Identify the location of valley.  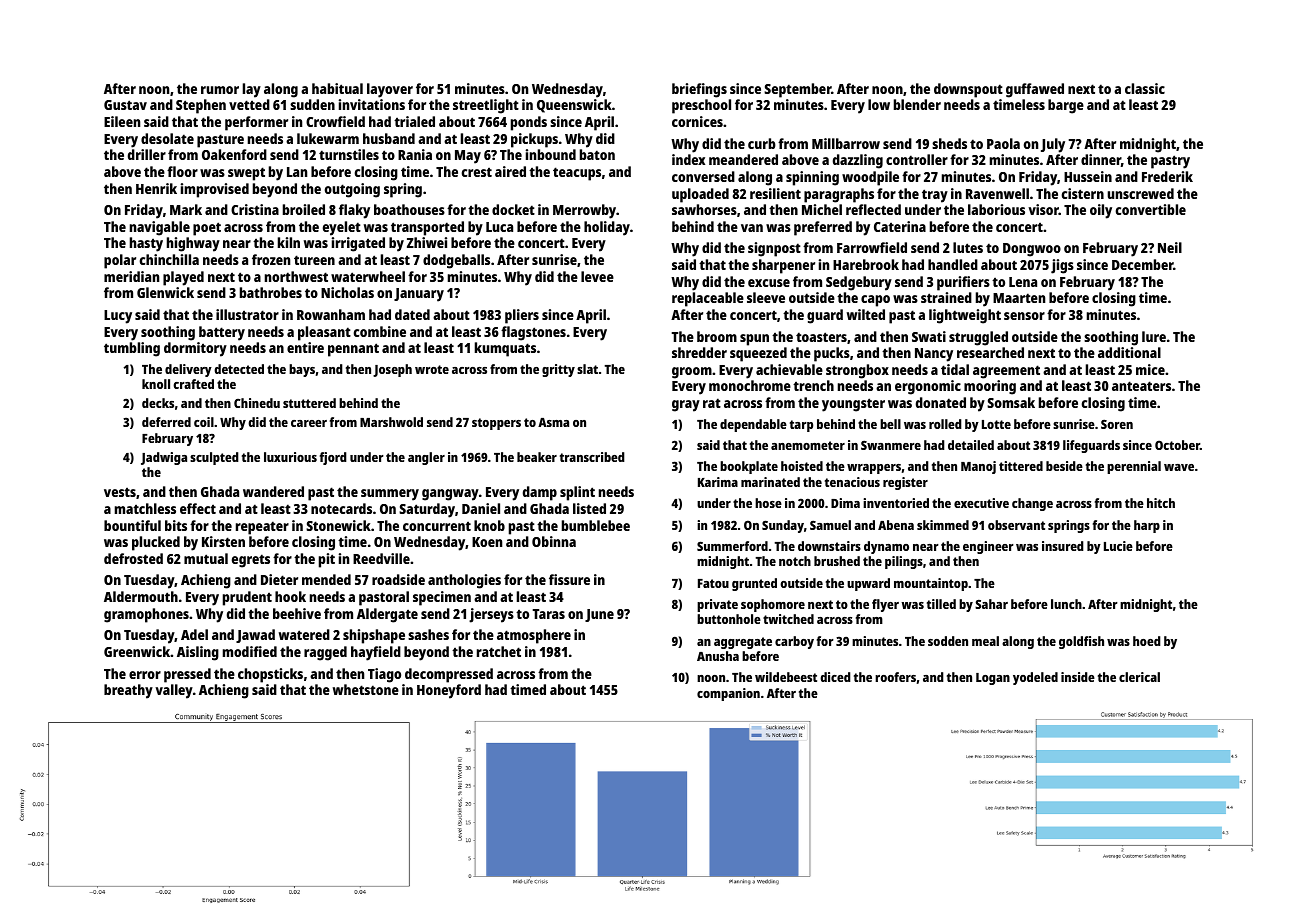
(174, 691).
